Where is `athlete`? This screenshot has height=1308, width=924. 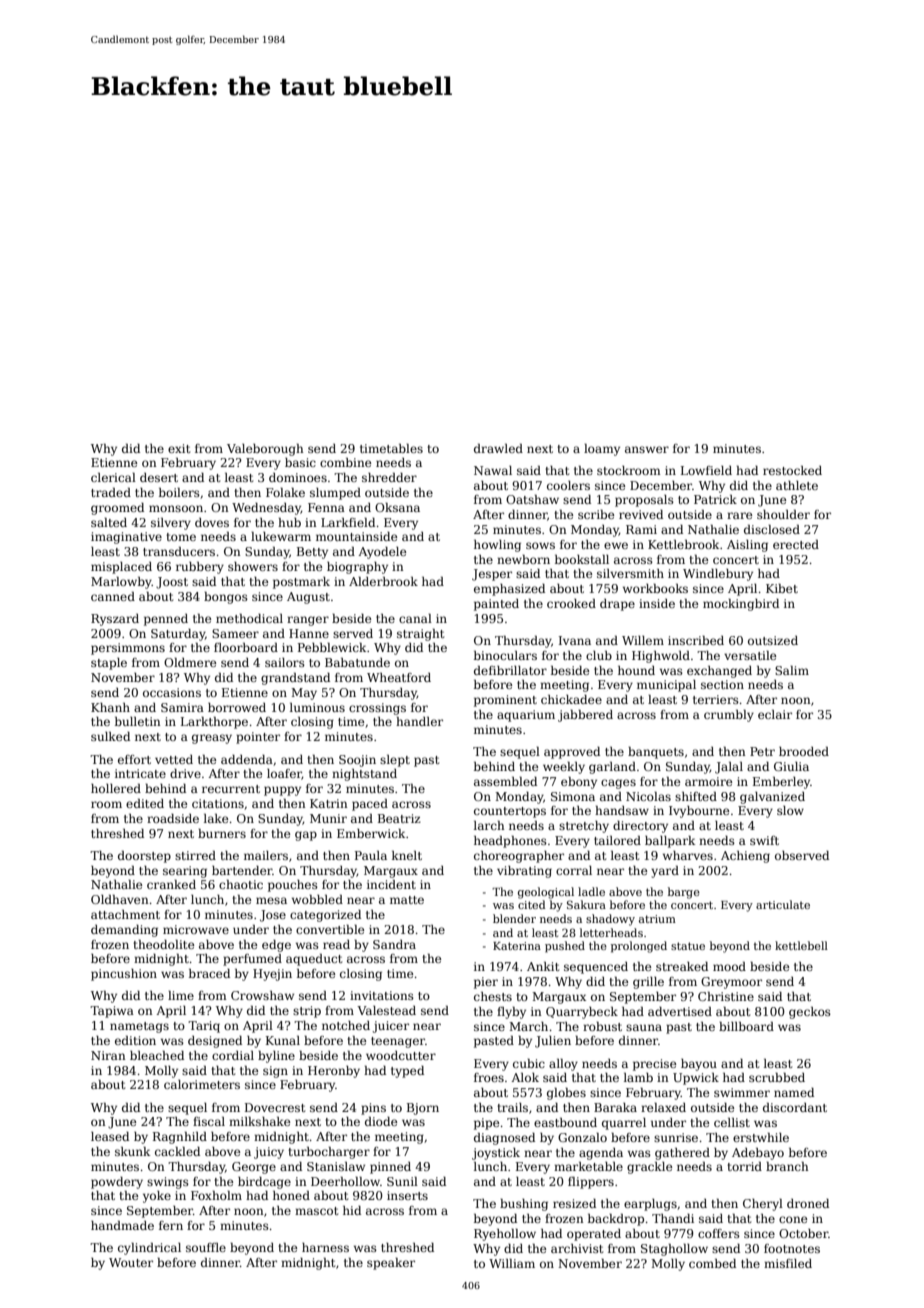
athlete is located at coordinates (797, 485).
